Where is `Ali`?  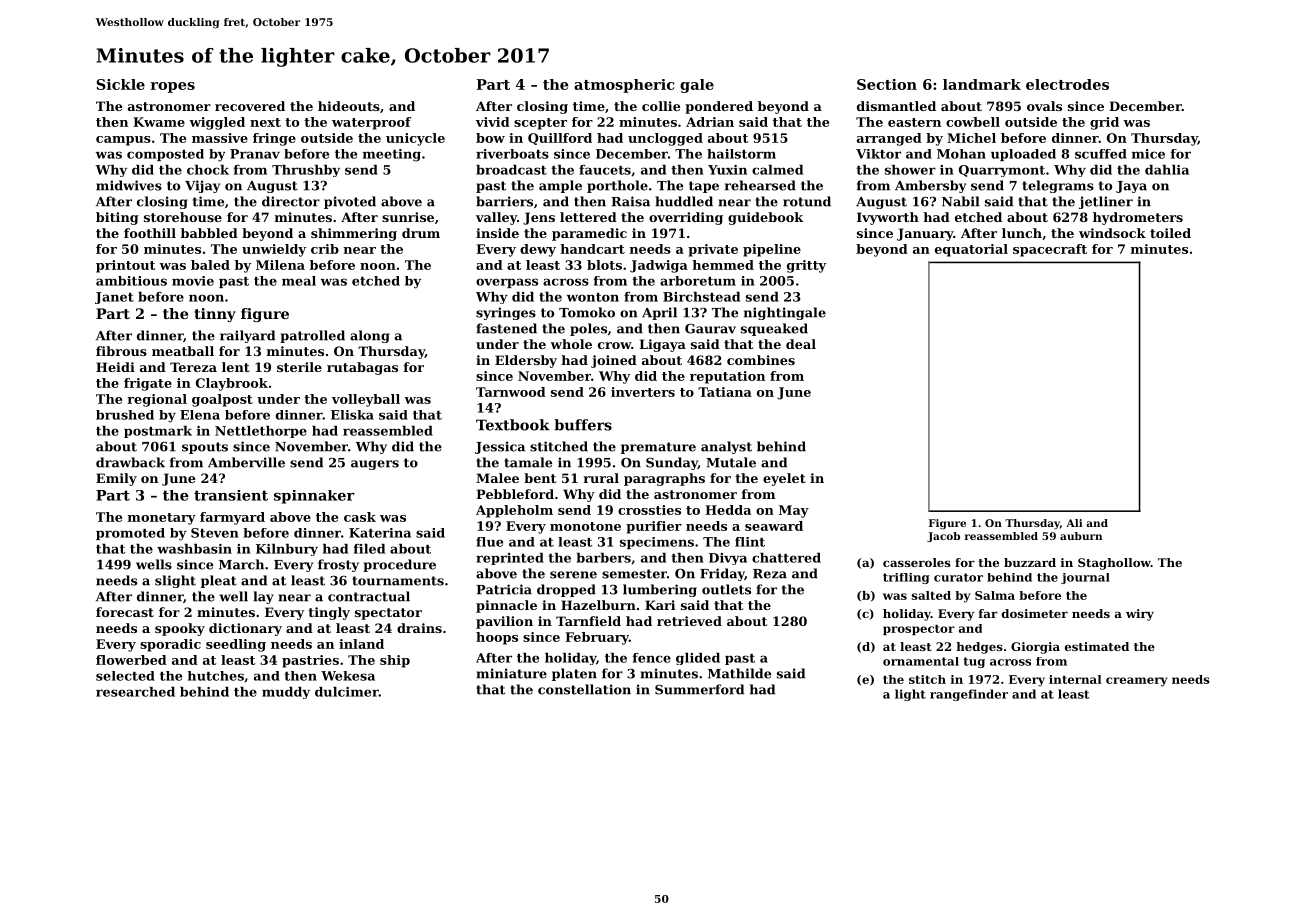
Ali is located at coordinates (1074, 523).
